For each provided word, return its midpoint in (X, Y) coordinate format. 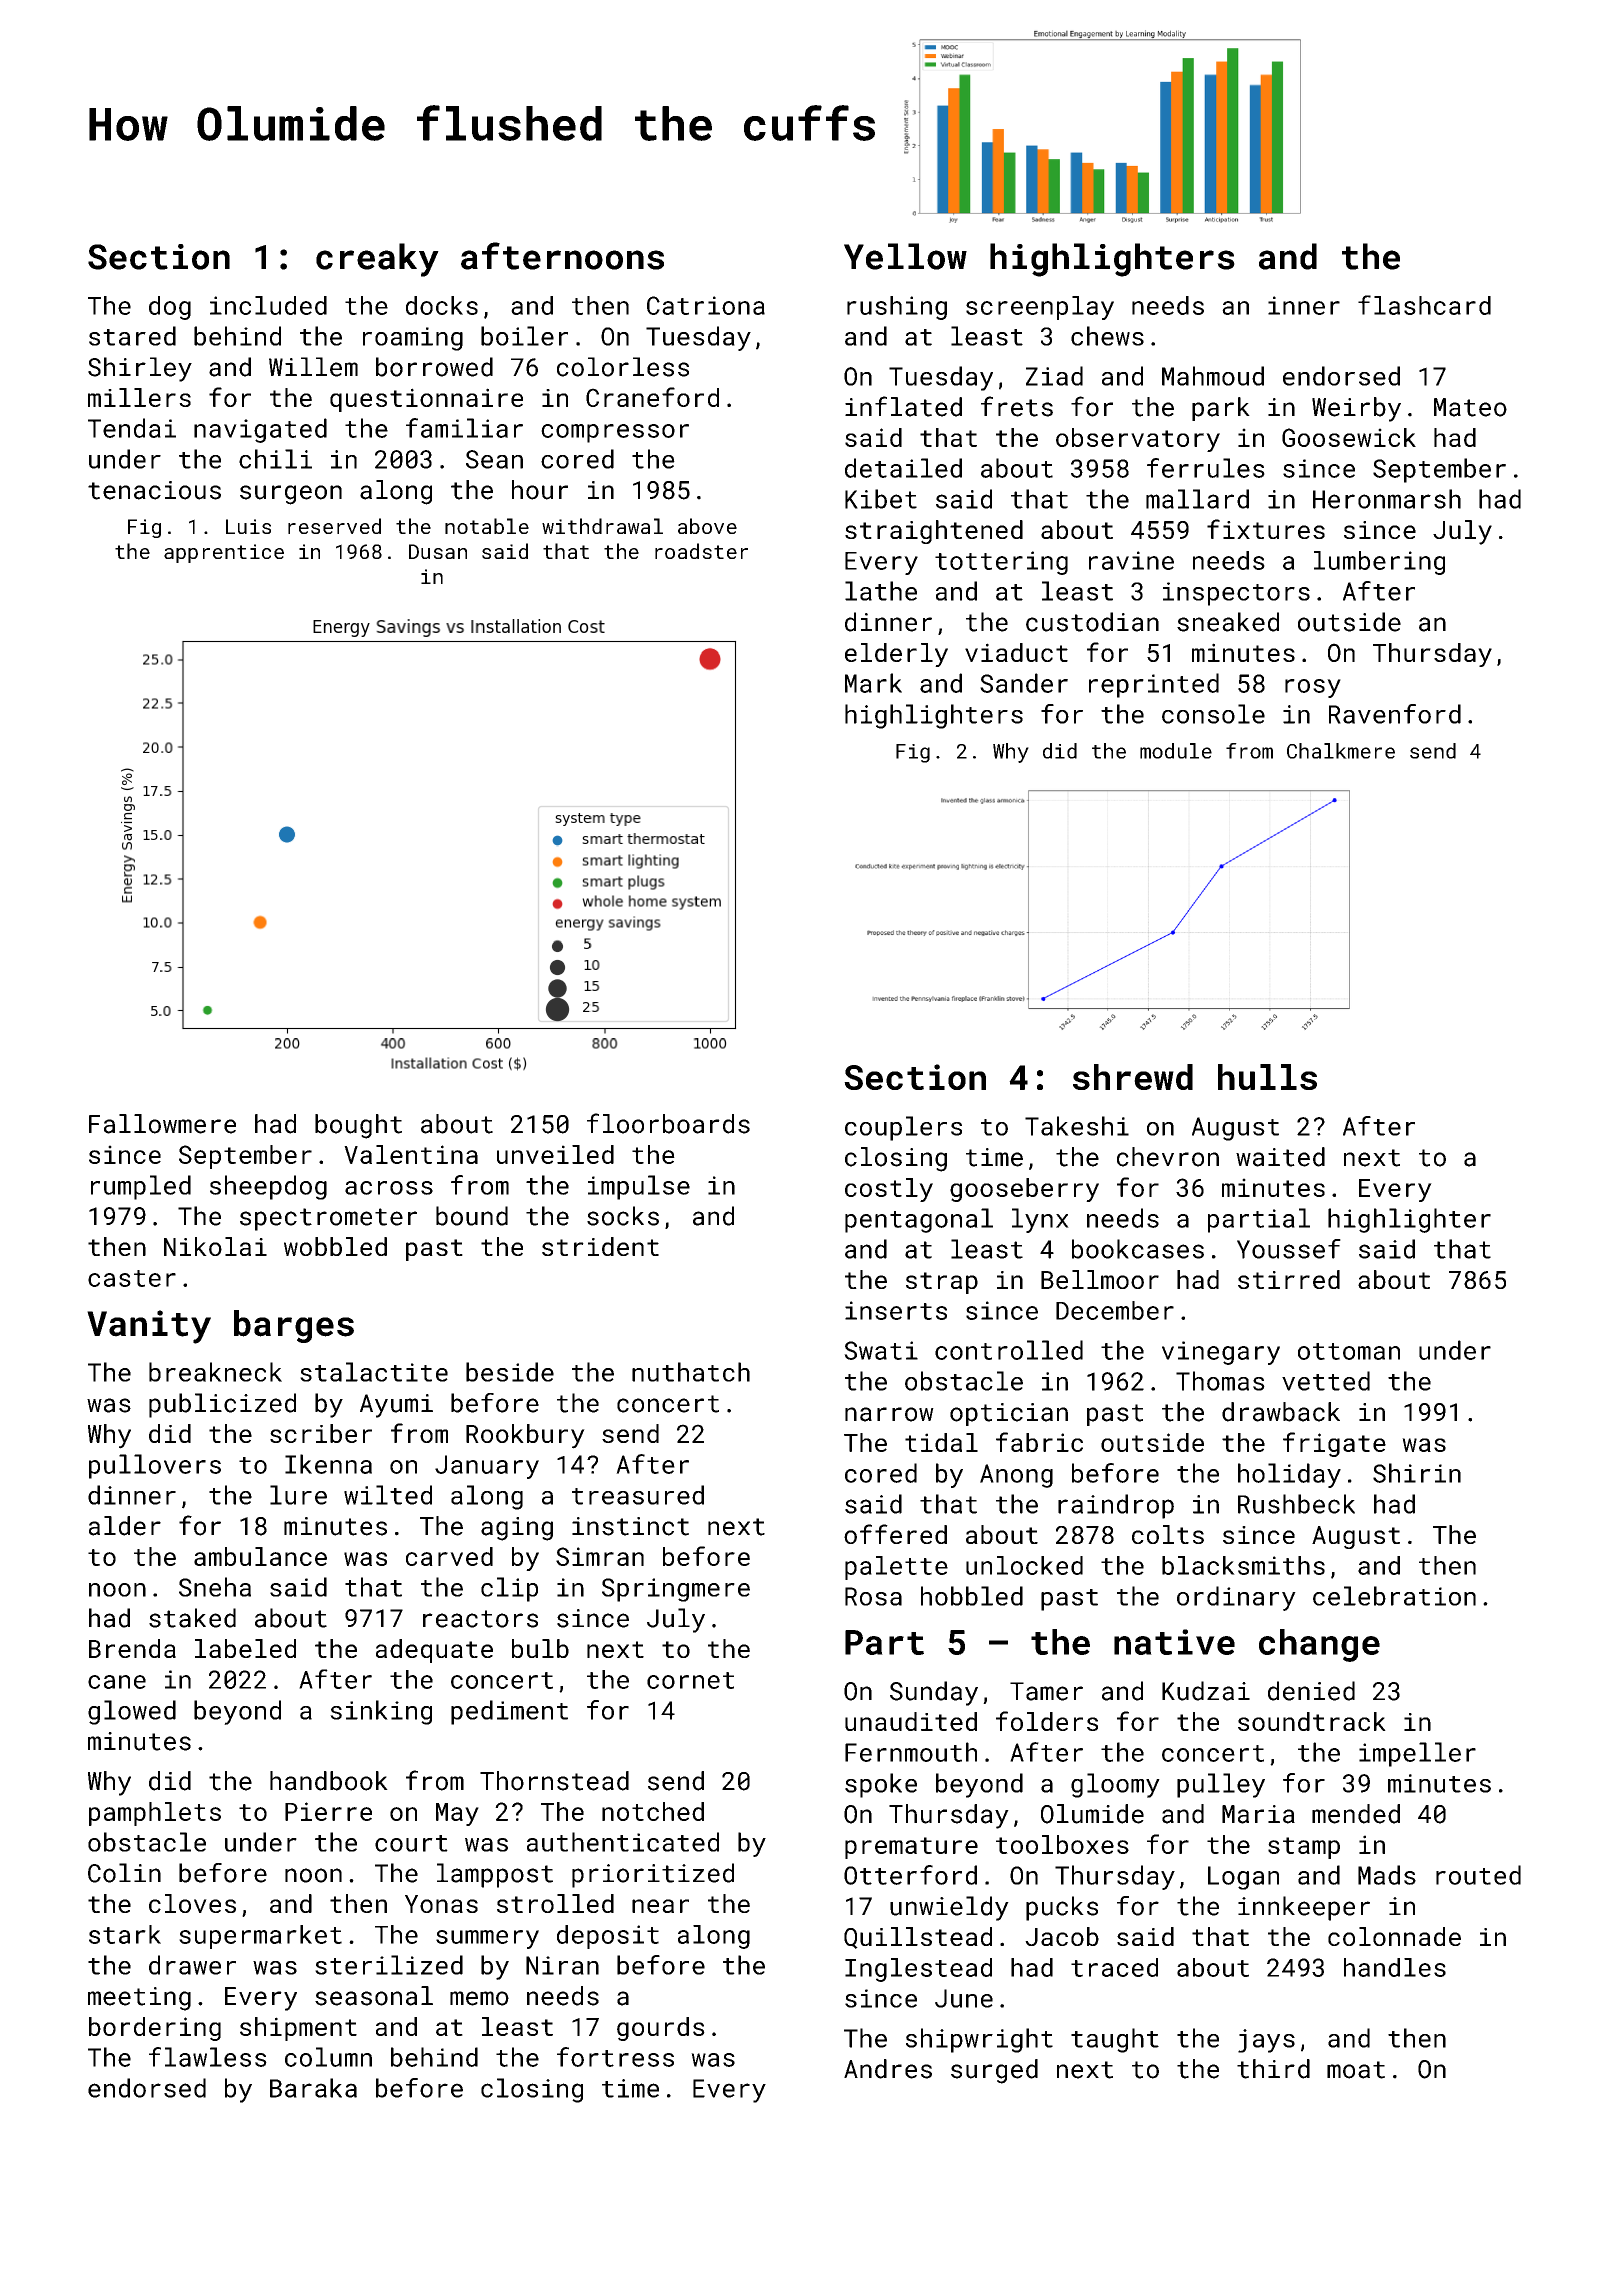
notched (653, 1811)
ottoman (1349, 1351)
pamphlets (155, 1814)
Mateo (1470, 407)
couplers (903, 1128)
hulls (1267, 1077)
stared (132, 336)
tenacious (154, 490)
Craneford (652, 397)
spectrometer (328, 1219)
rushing (897, 308)
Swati (881, 1350)
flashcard (1424, 305)
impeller (1417, 1754)
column (328, 2057)
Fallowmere (162, 1124)
